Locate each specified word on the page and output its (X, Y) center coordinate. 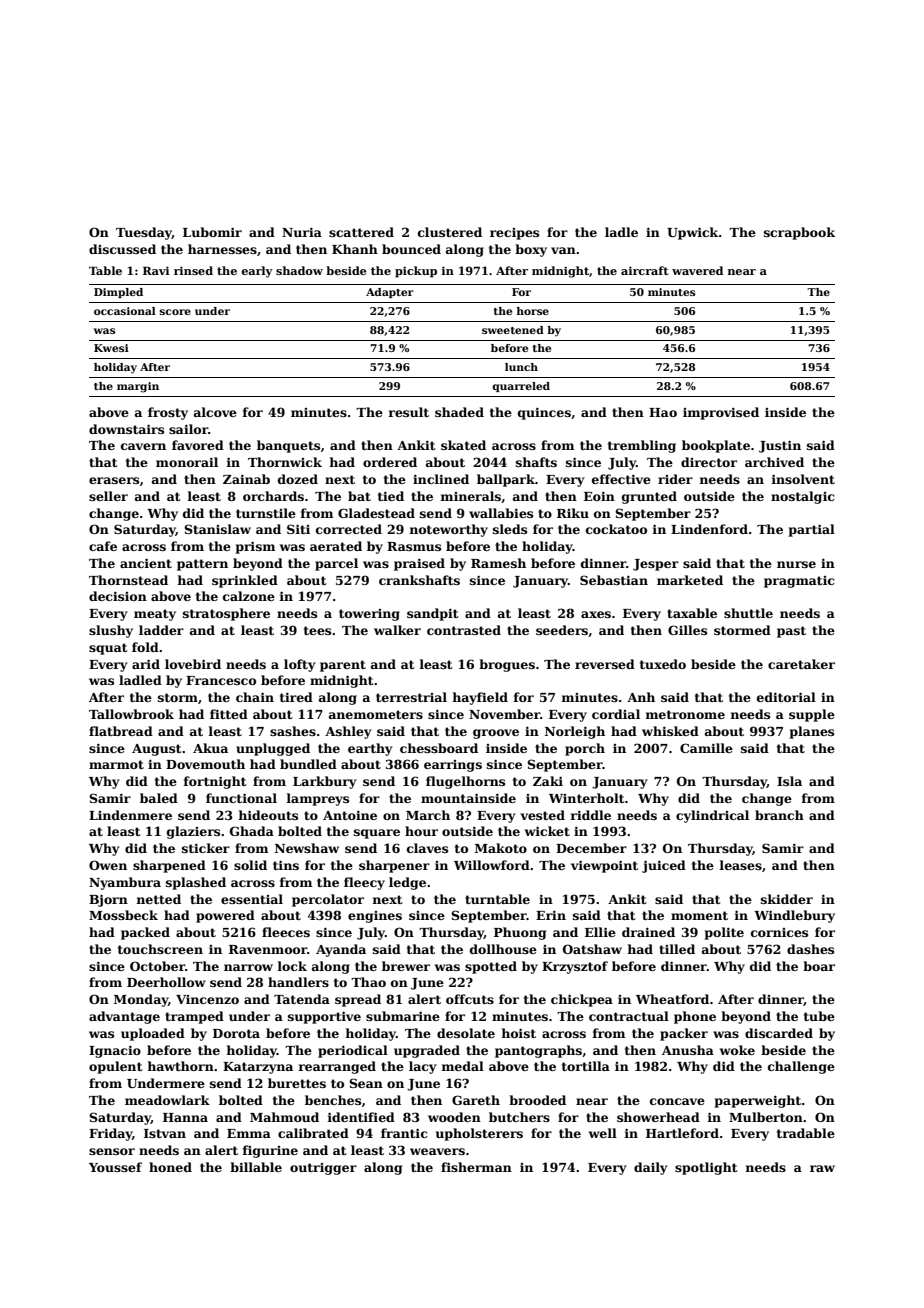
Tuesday (144, 233)
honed (170, 1167)
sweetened (513, 330)
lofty (299, 665)
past (791, 632)
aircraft (645, 270)
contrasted (464, 630)
